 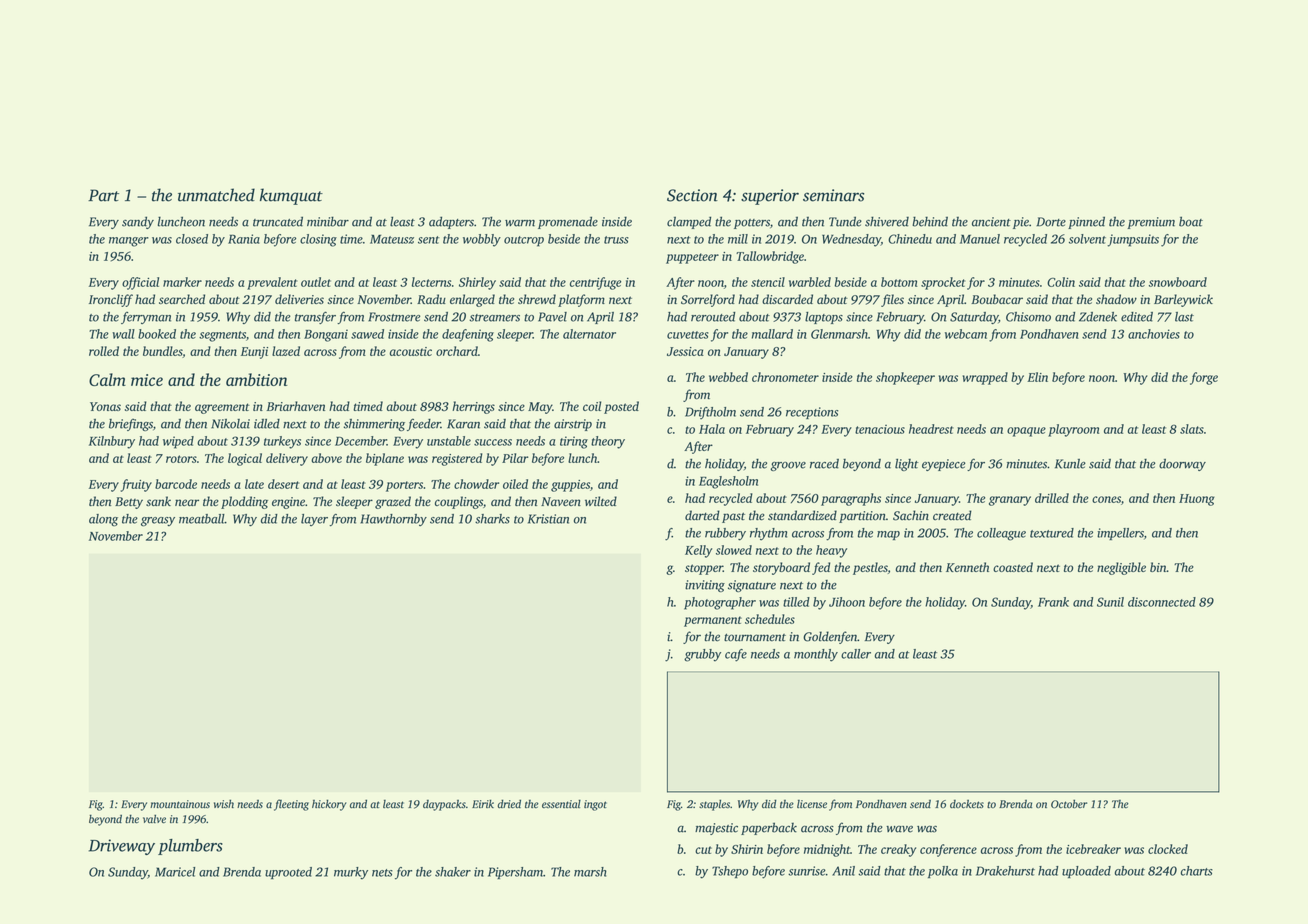 I want to click on mountainous, so click(x=180, y=804).
